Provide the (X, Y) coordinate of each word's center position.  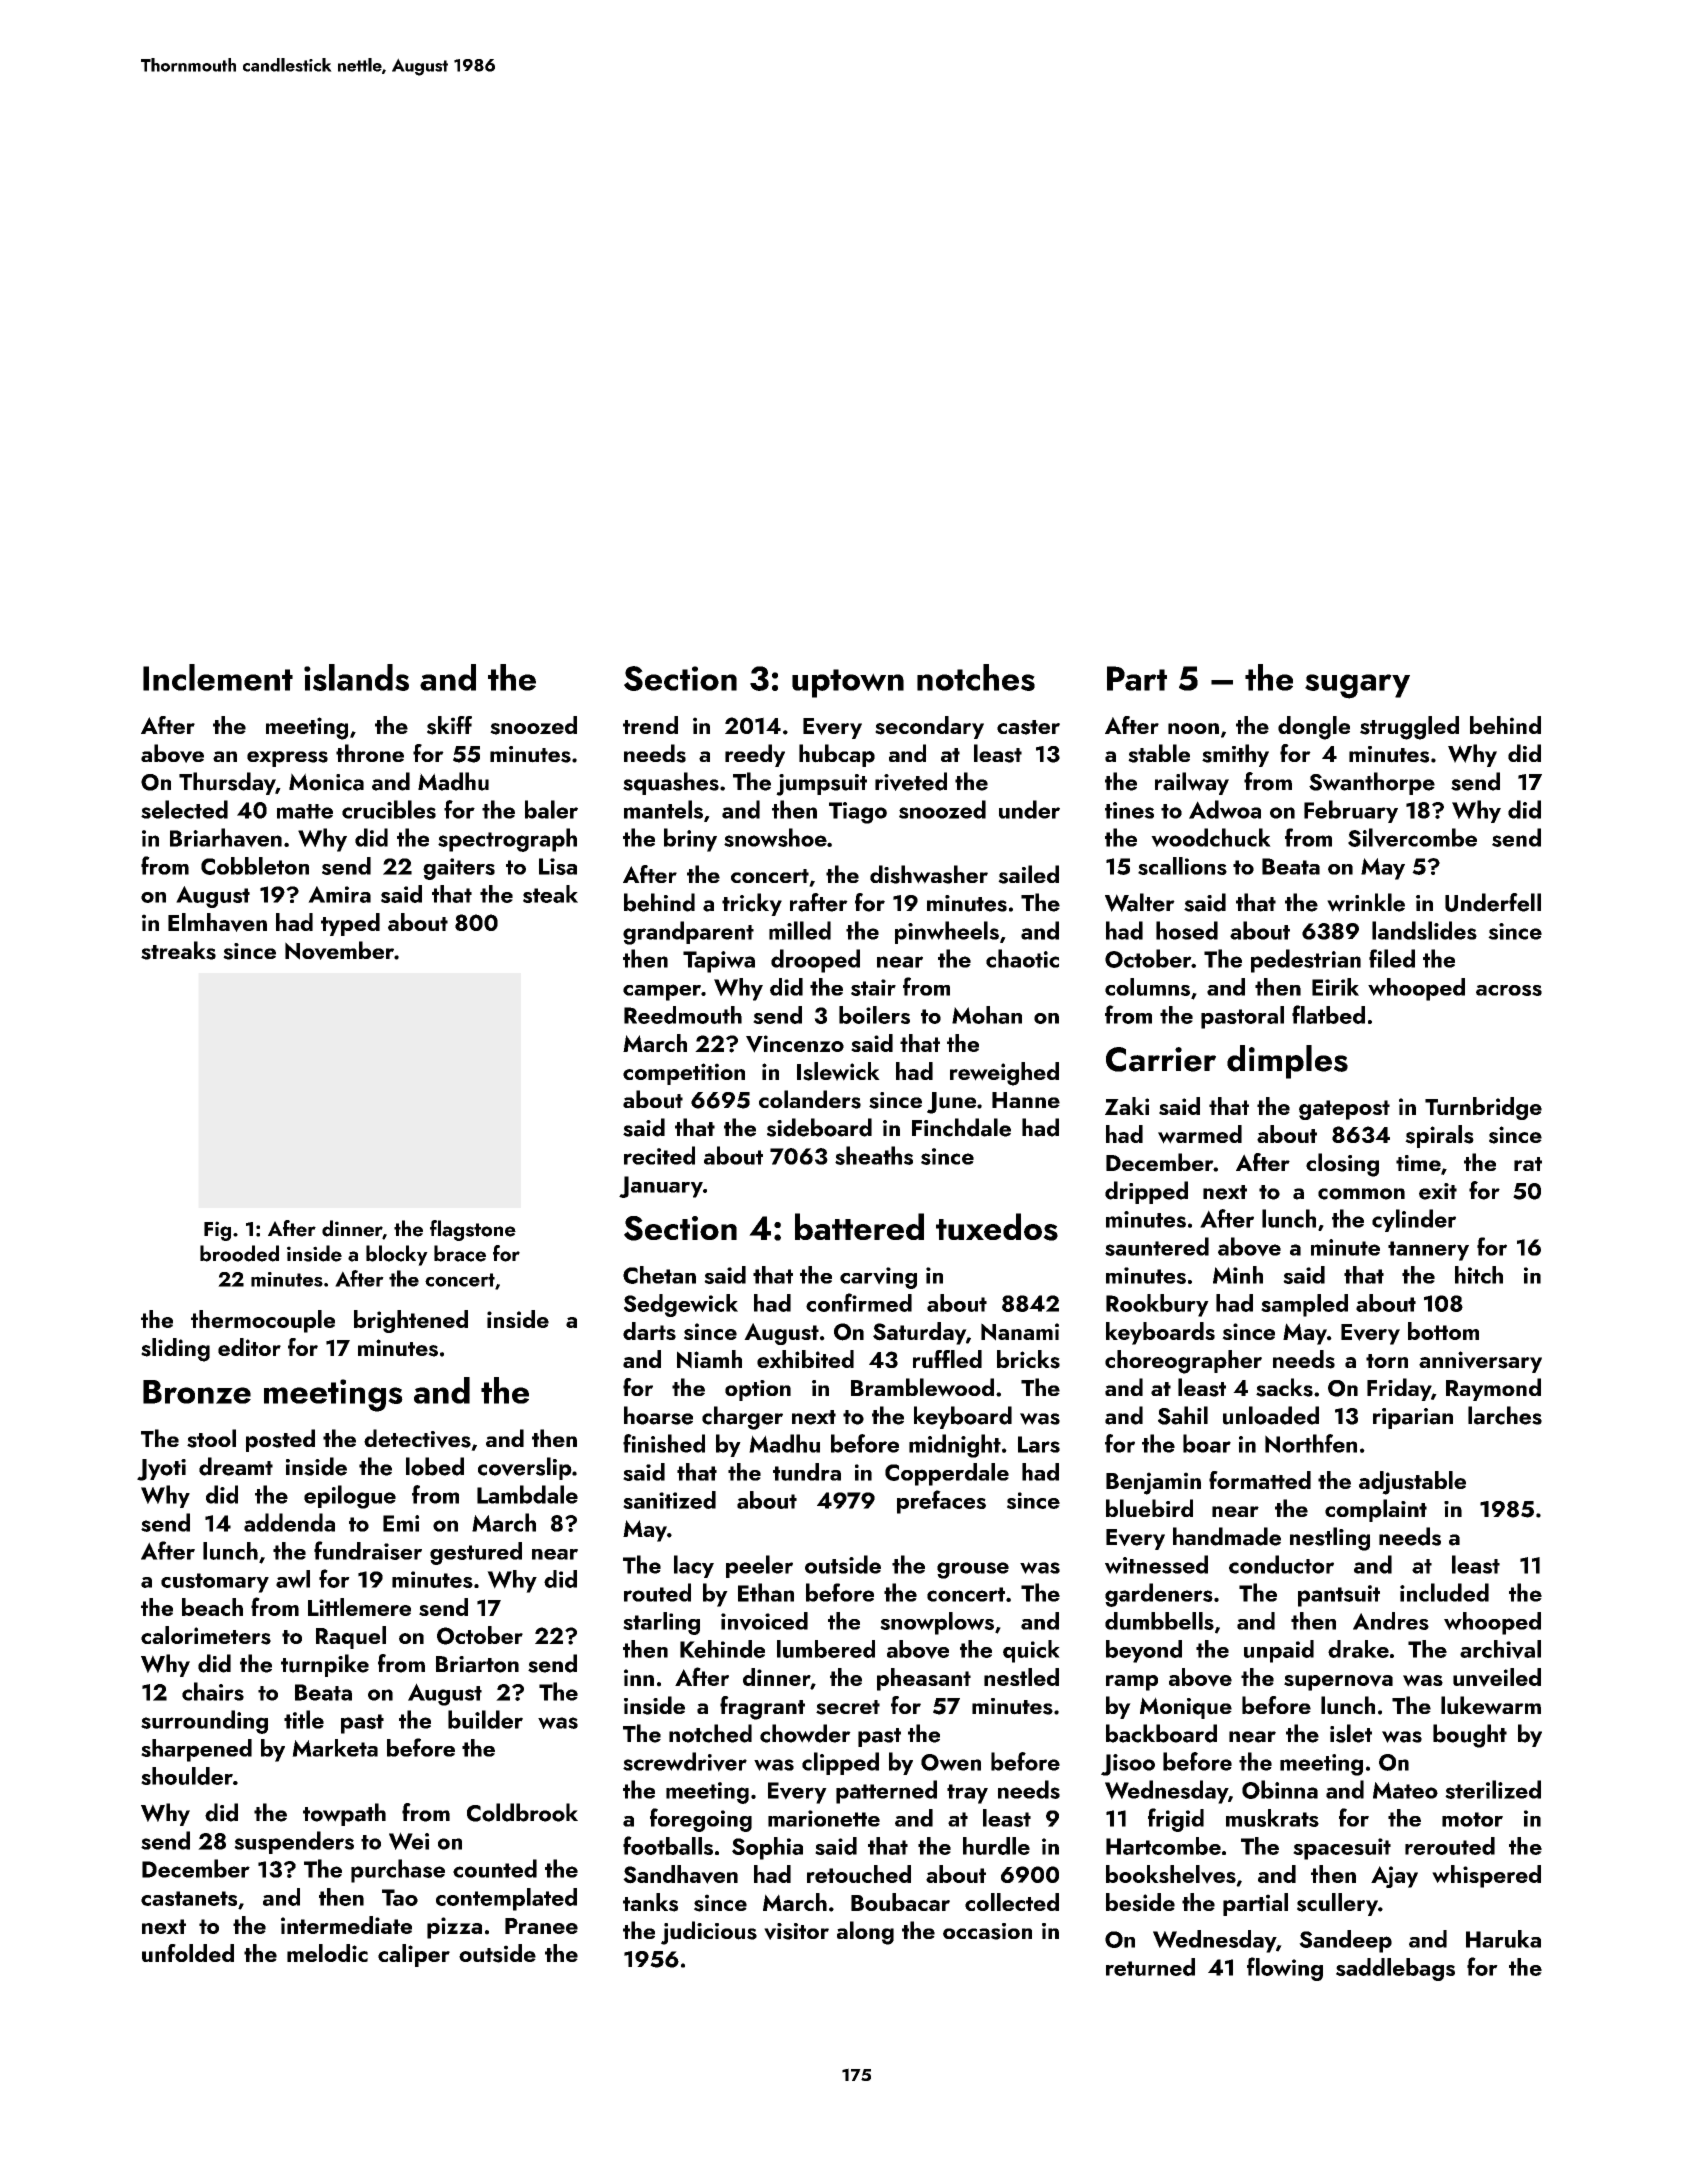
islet (1351, 1733)
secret (848, 1707)
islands (356, 677)
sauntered (1157, 1246)
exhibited (805, 1359)
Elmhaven (217, 922)
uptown (848, 683)
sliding (175, 1350)
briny (690, 840)
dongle (1314, 728)
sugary (1357, 686)
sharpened (196, 1750)
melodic (327, 1953)
